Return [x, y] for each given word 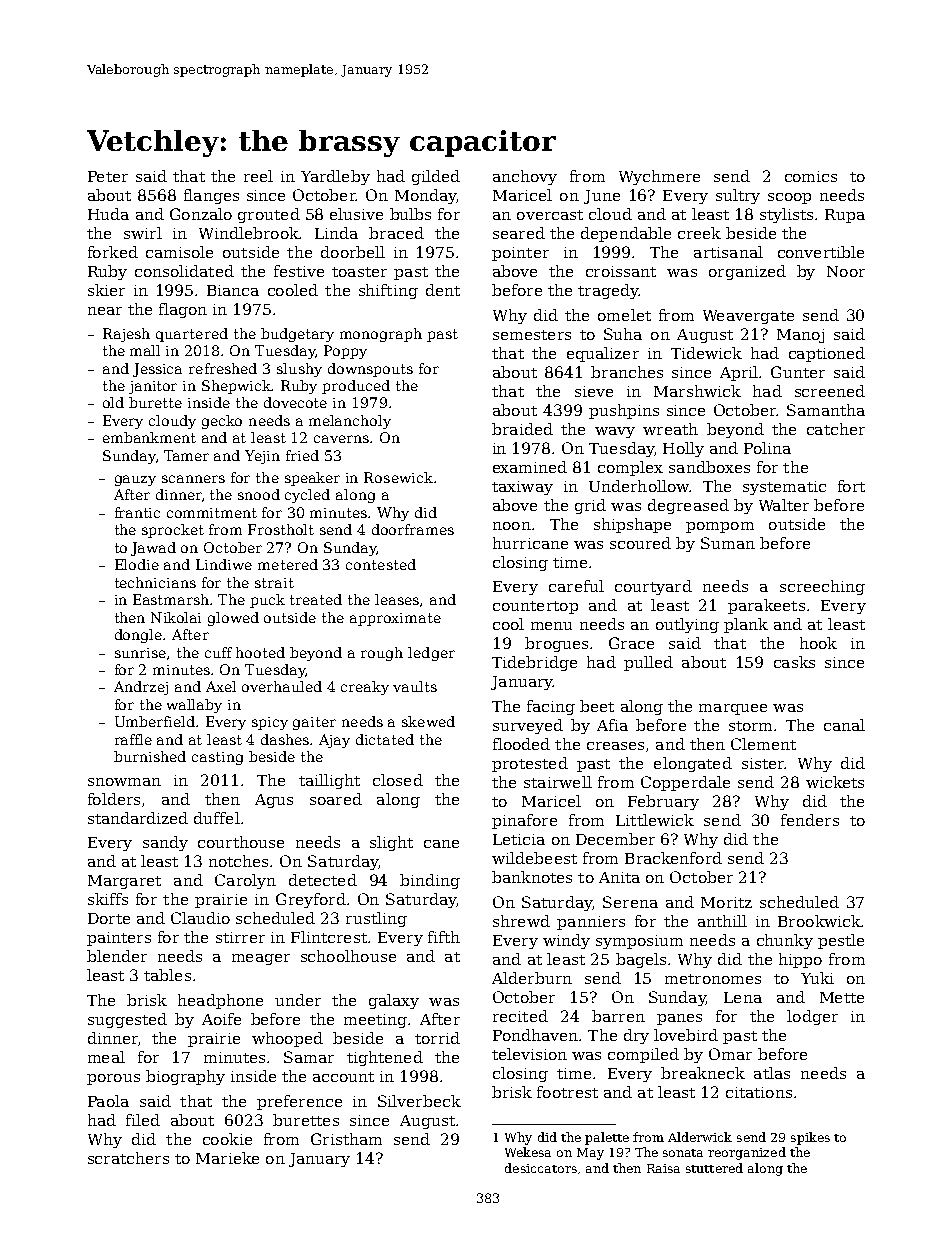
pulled [648, 663]
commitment [212, 513]
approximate [395, 619]
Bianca [233, 290]
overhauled [282, 686]
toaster [359, 272]
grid [590, 506]
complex [630, 468]
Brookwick [819, 921]
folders [114, 799]
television [529, 1054]
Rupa [845, 216]
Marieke [227, 1158]
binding [430, 881]
